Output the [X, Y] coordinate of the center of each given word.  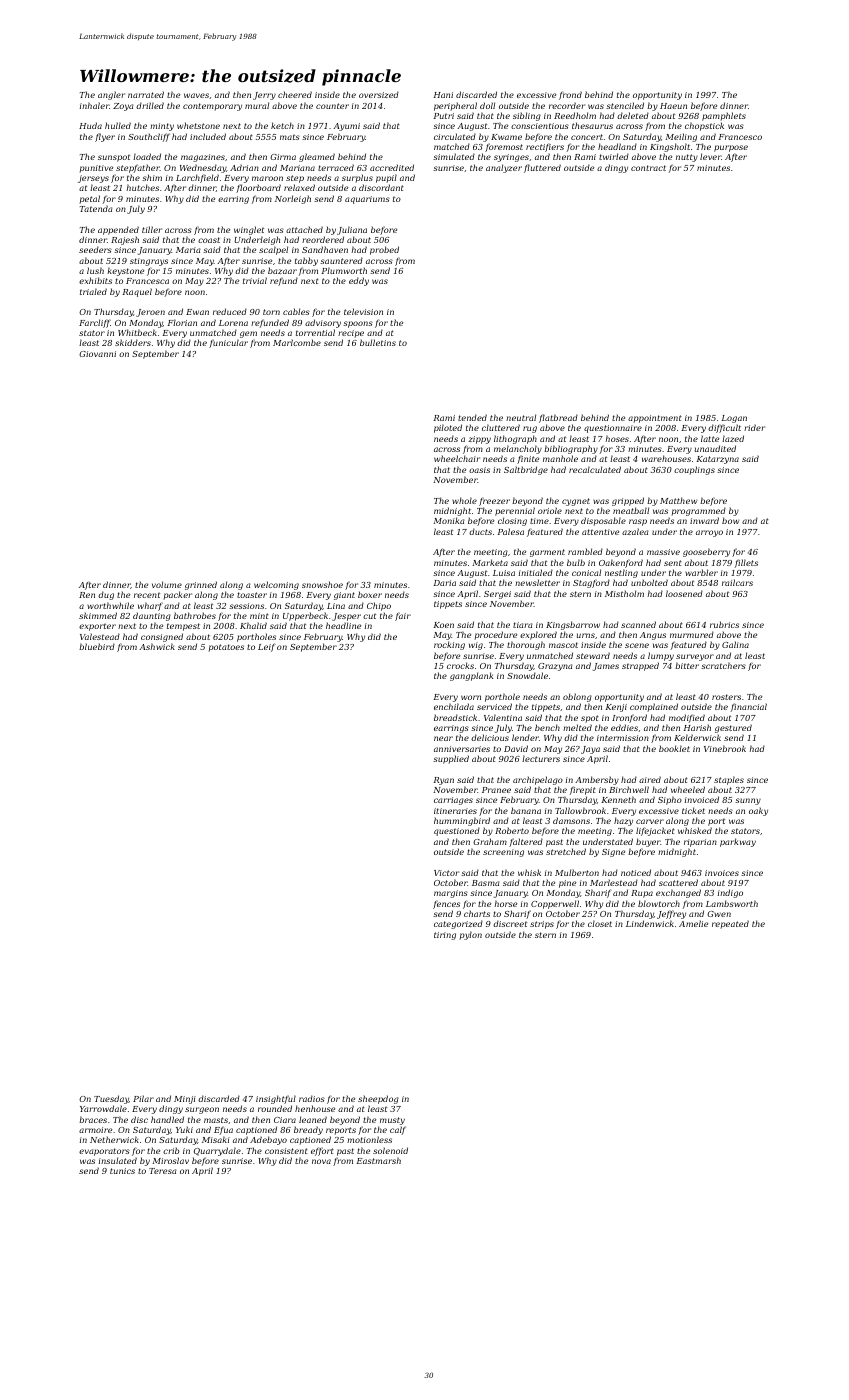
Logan [734, 419]
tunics [122, 1171]
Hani [443, 95]
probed [384, 250]
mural [257, 105]
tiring [445, 936]
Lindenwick [650, 923]
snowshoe [322, 584]
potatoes [226, 648]
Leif [267, 647]
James [606, 667]
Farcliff [95, 323]
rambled [585, 551]
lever [710, 156]
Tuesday [111, 1099]
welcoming [276, 585]
